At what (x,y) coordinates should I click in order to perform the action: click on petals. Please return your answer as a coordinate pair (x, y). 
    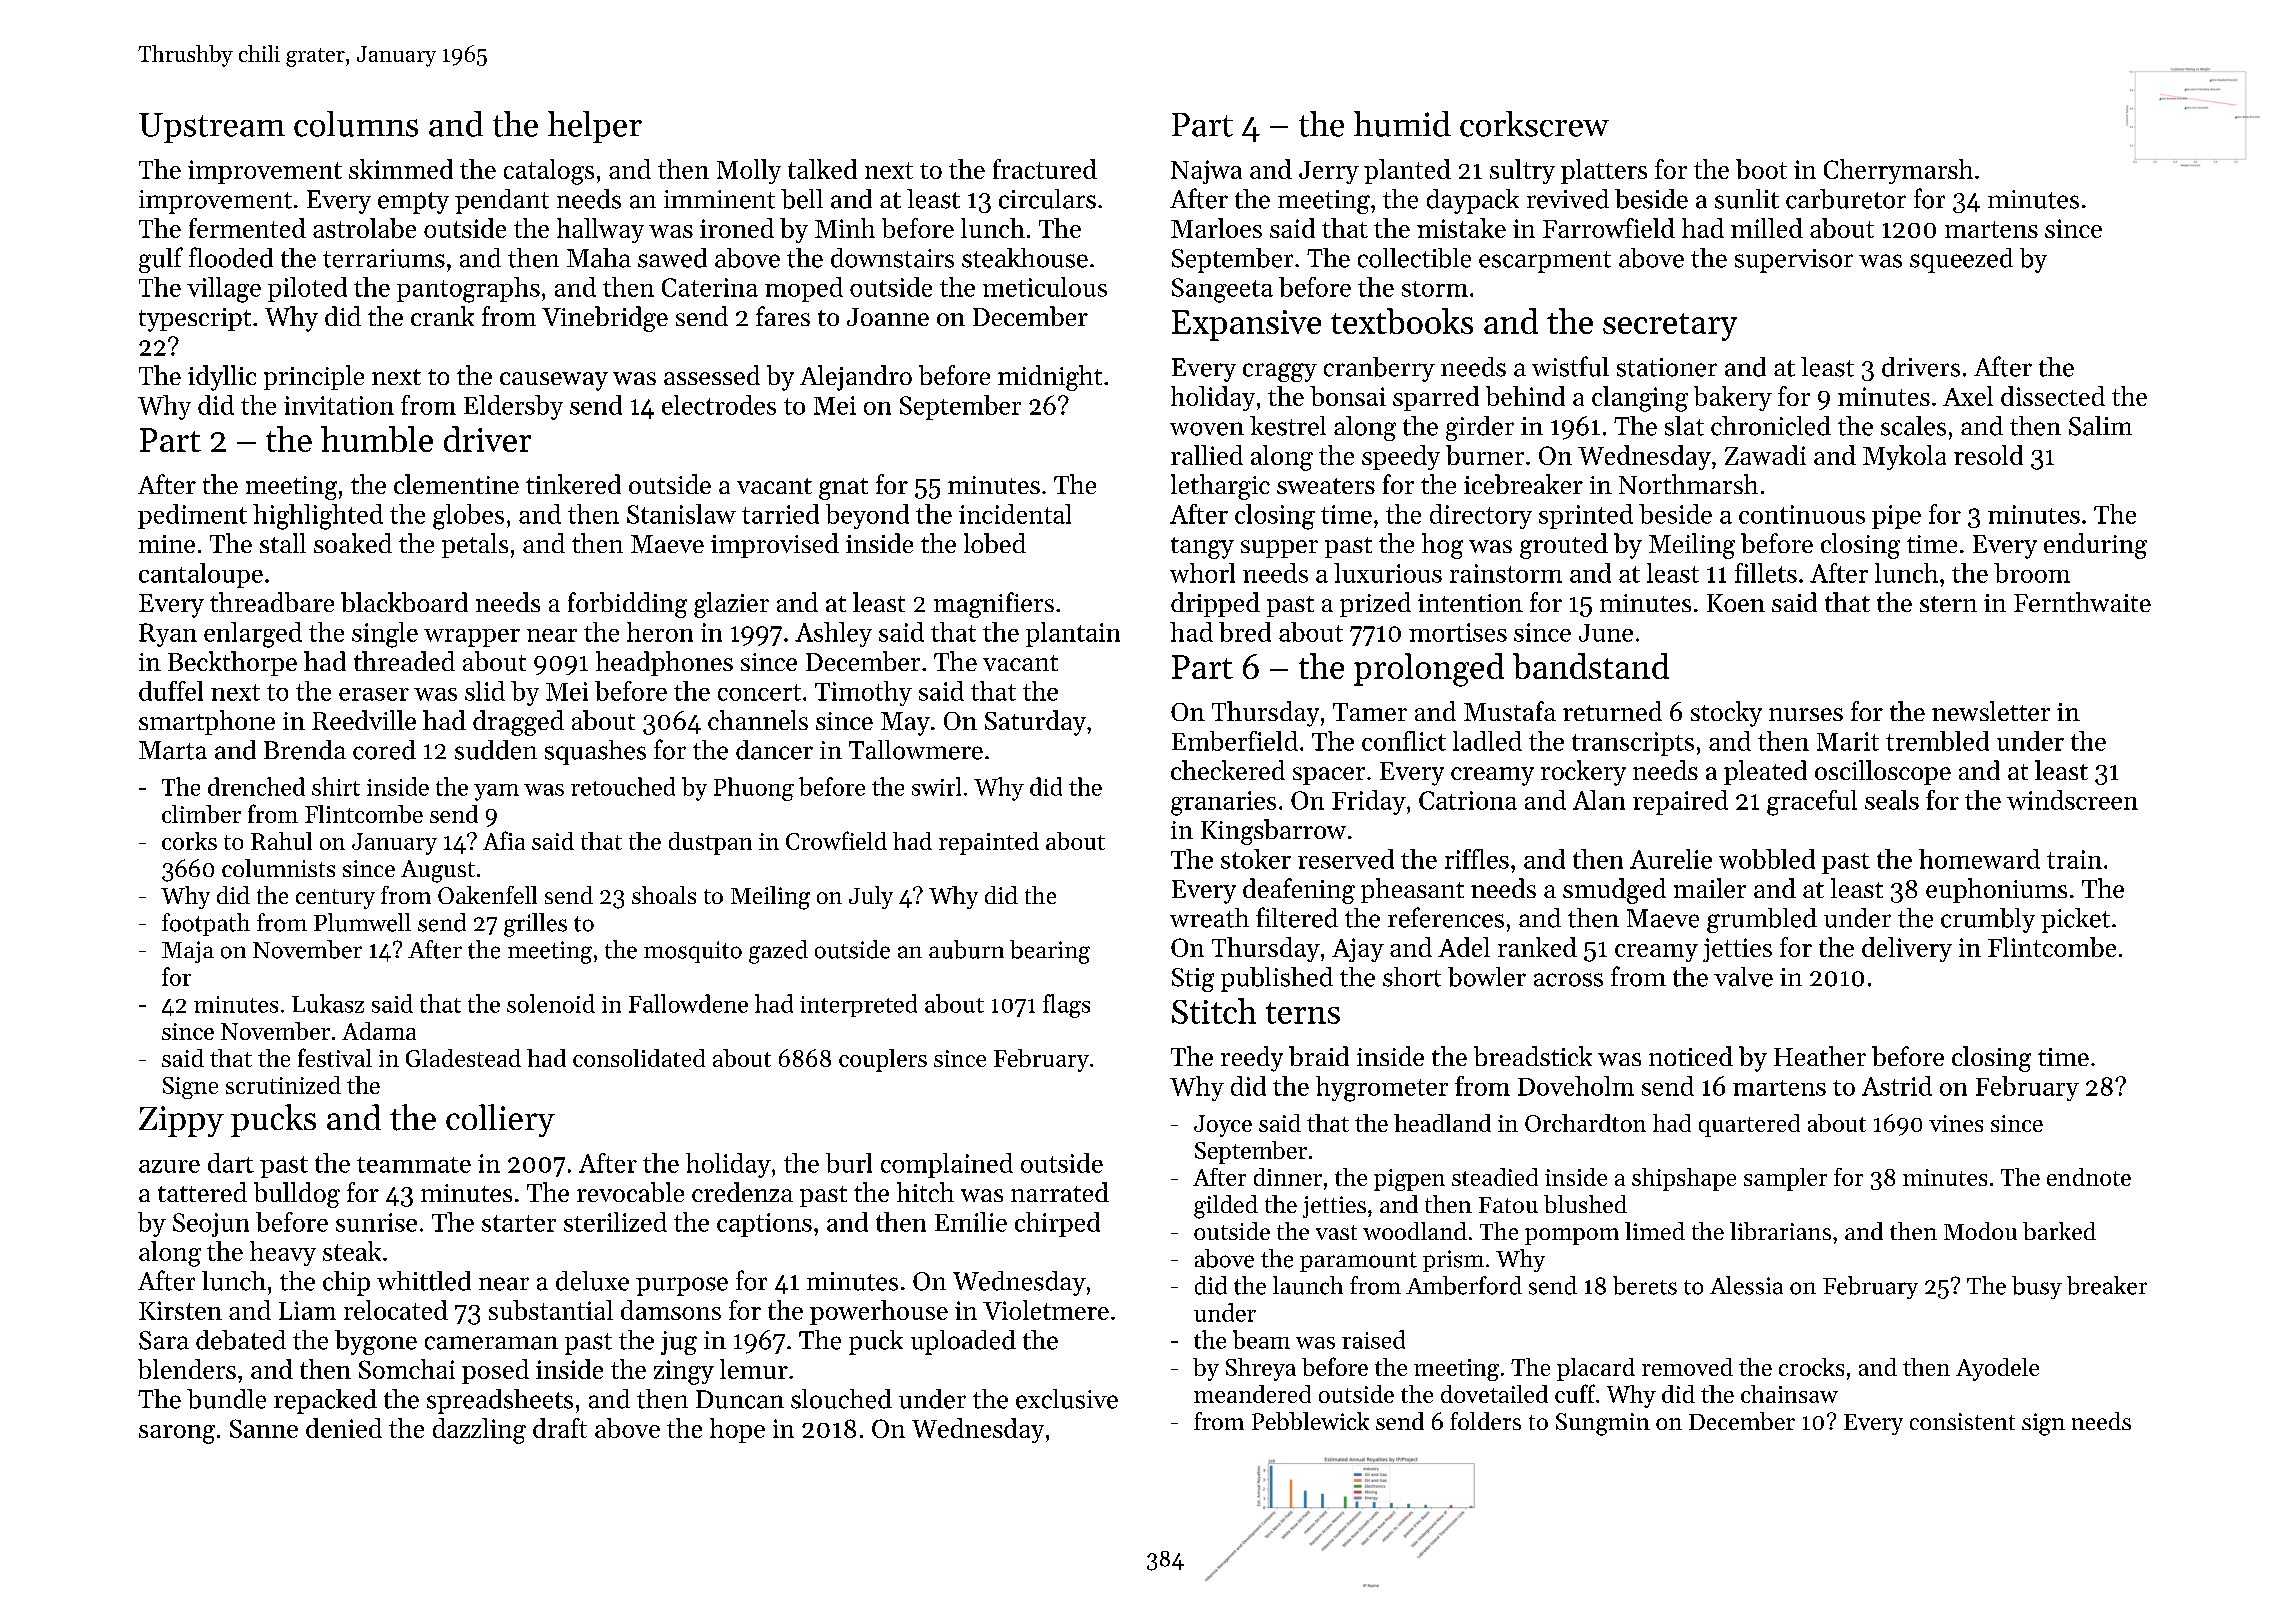
    Looking at the image, I should click on (475, 545).
